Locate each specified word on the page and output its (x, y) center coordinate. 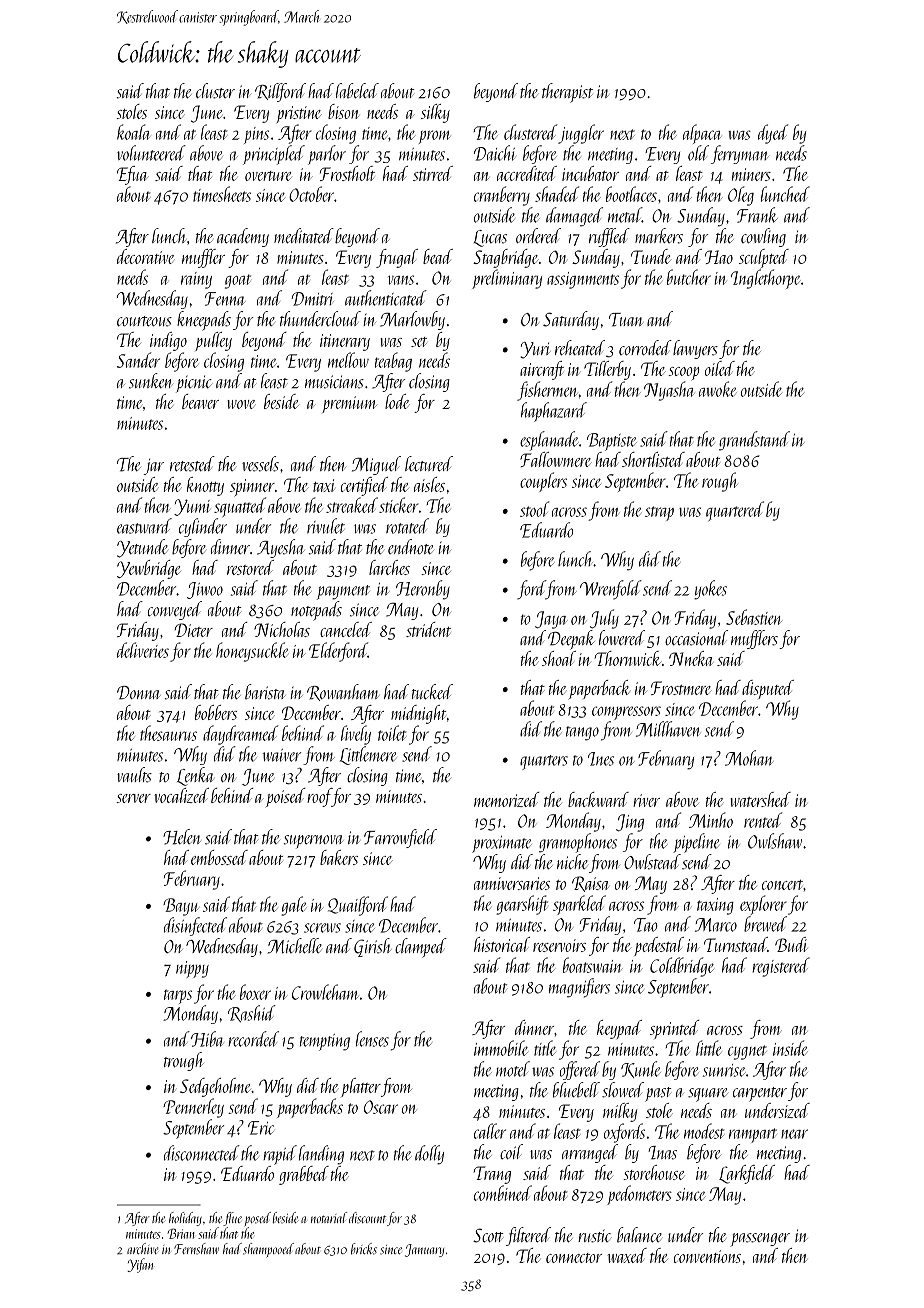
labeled (357, 91)
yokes (710, 590)
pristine (299, 114)
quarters (544, 762)
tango (582, 733)
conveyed (175, 610)
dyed (773, 134)
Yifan (140, 1265)
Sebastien (754, 617)
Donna (139, 693)
